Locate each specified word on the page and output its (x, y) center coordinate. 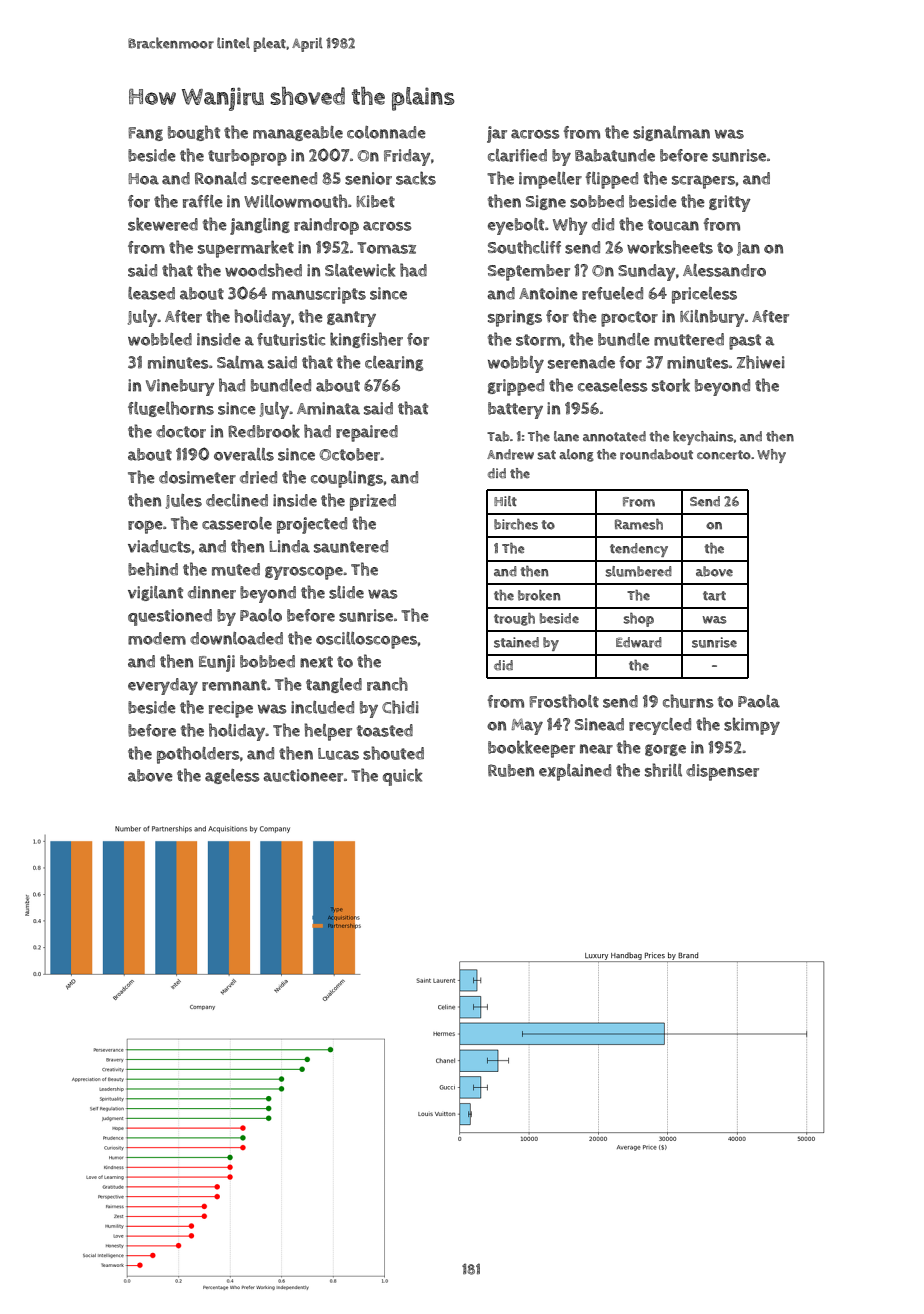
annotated (614, 436)
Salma (240, 362)
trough (514, 619)
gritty (730, 203)
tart (714, 596)
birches (516, 524)
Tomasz (386, 248)
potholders (198, 755)
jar (497, 134)
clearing (394, 363)
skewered (163, 224)
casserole (237, 523)
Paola (759, 701)
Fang (145, 134)
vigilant (155, 593)
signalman (671, 133)
